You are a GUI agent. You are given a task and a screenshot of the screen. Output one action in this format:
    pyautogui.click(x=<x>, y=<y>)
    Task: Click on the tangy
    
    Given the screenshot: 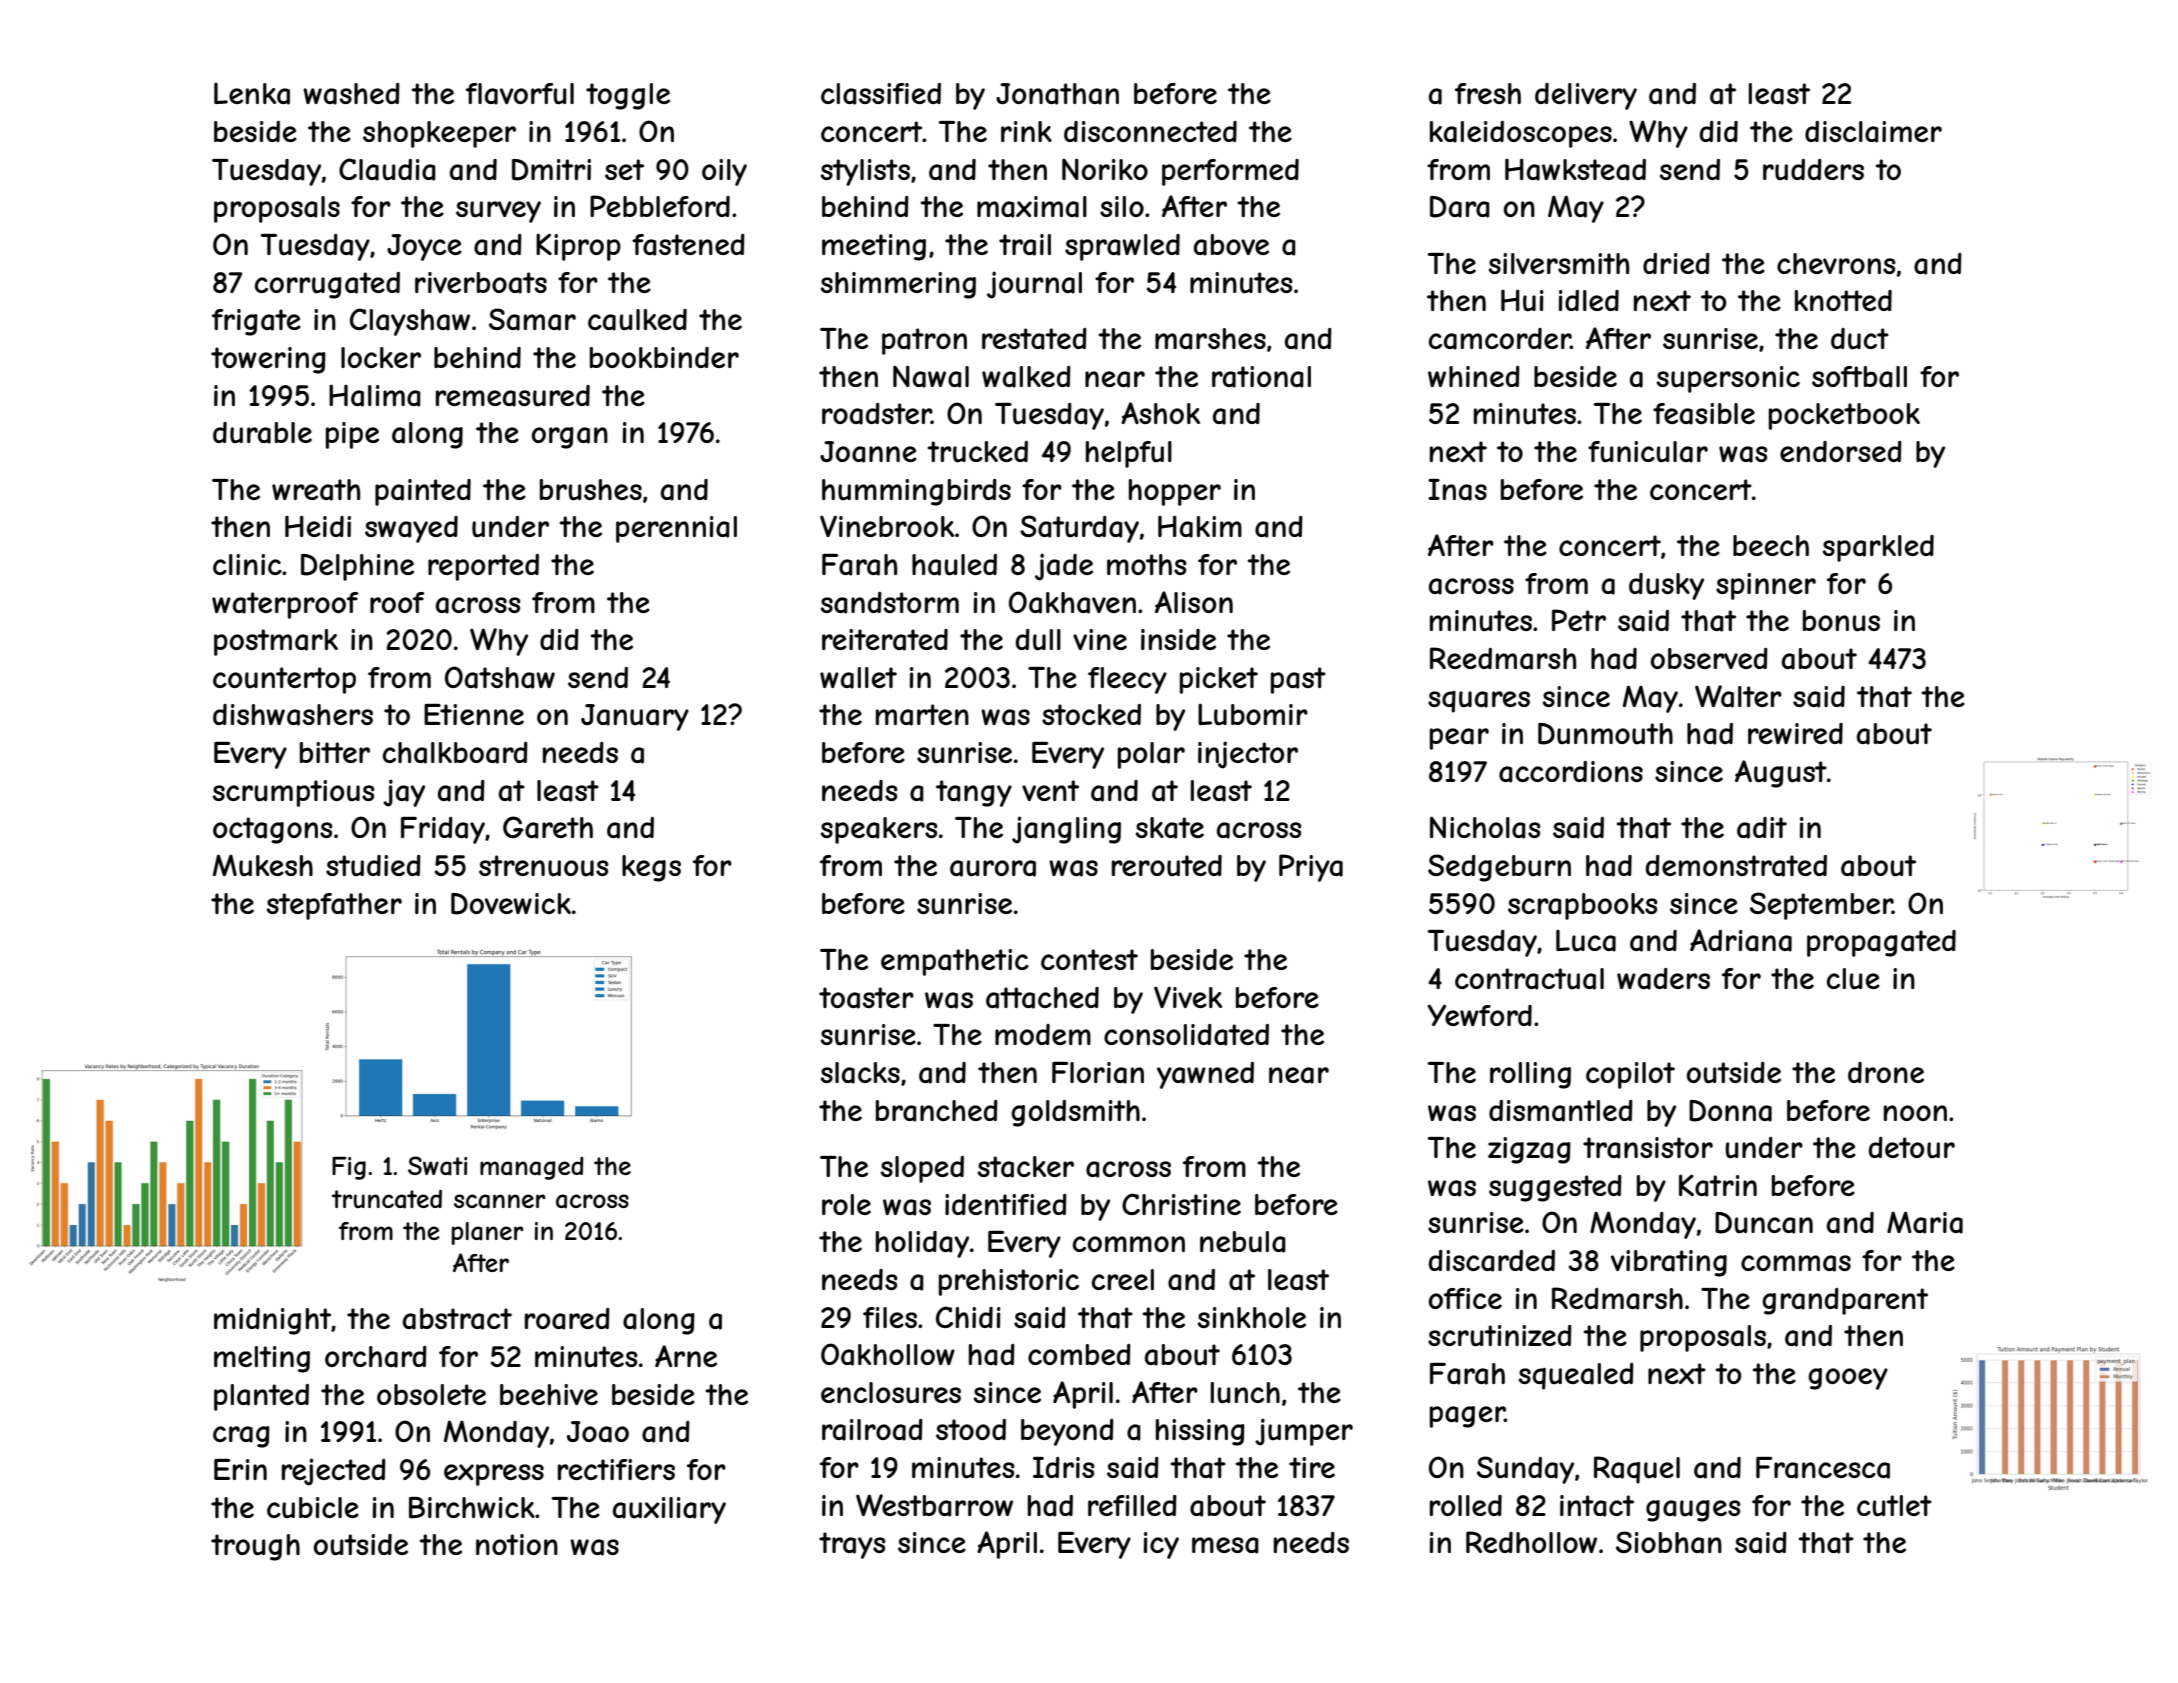 What is the action you would take?
    pyautogui.click(x=974, y=793)
